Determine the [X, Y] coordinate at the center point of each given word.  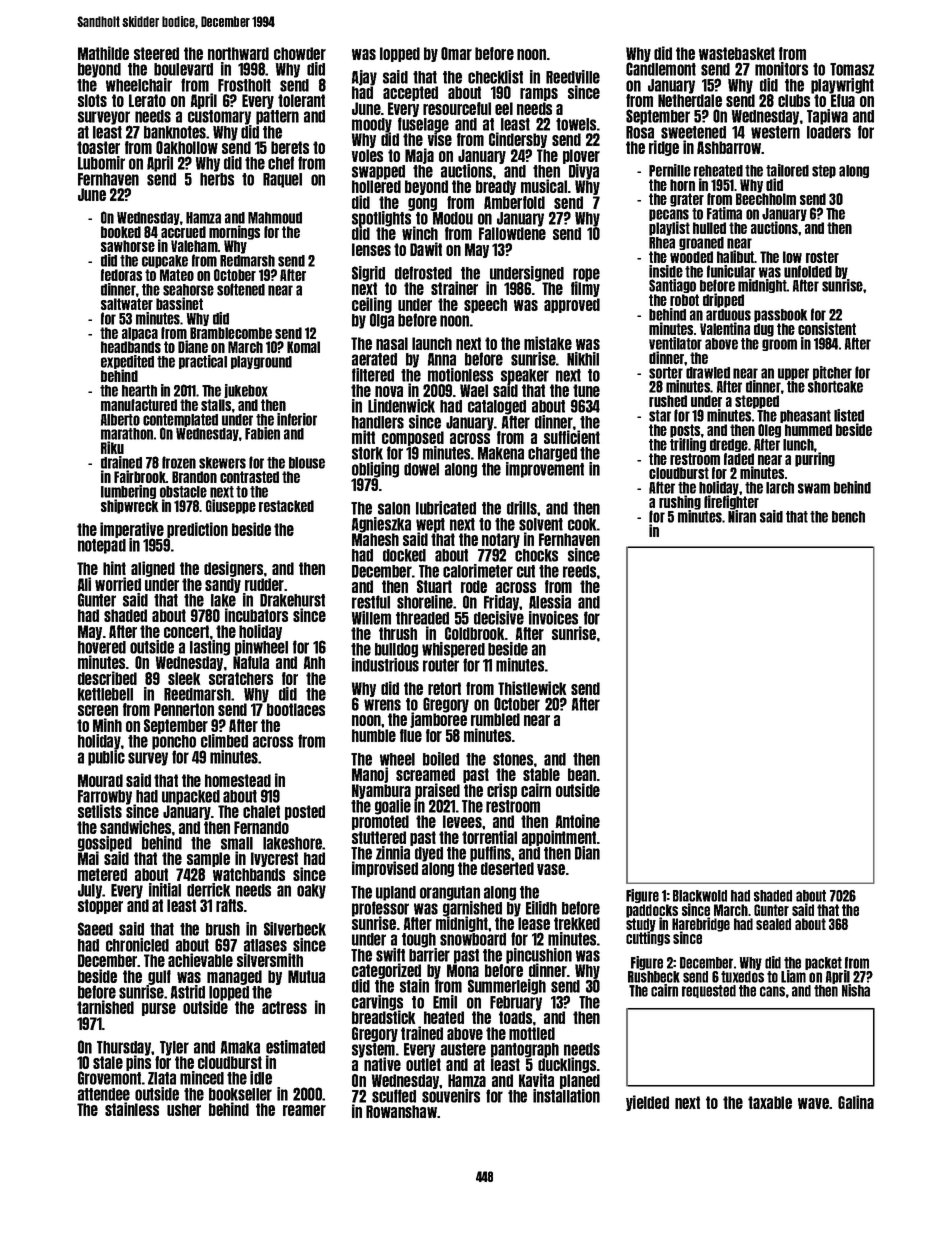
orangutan [450, 893]
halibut [735, 256]
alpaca [140, 334]
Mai [88, 858]
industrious [385, 665]
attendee [104, 1094]
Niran [742, 516]
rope [586, 275]
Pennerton [184, 709]
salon [394, 508]
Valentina [725, 328]
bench [848, 517]
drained [121, 462]
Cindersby [518, 140]
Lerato [147, 100]
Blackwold [700, 896]
